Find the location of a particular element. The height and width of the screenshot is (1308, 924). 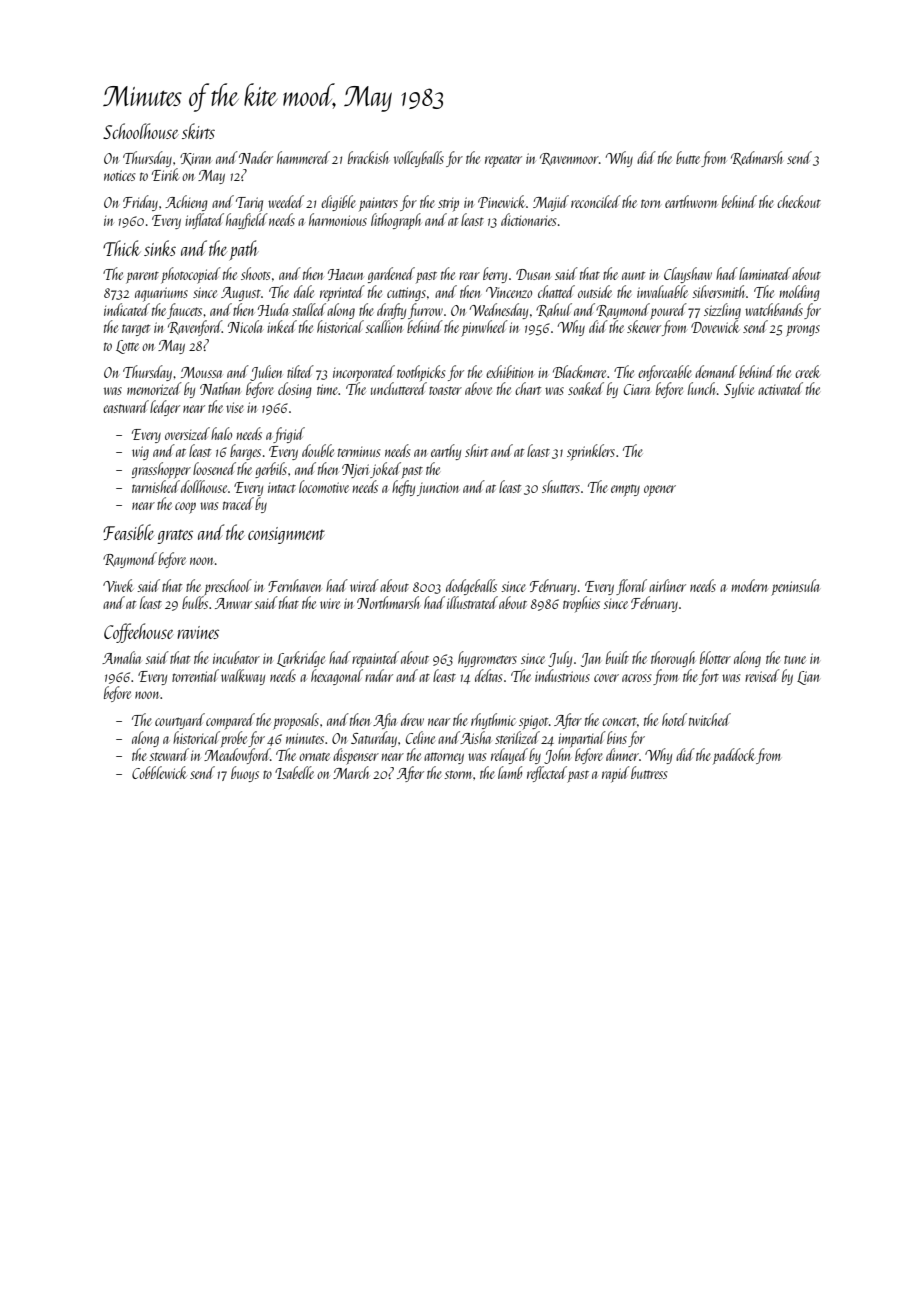

buoys is located at coordinates (245, 774).
